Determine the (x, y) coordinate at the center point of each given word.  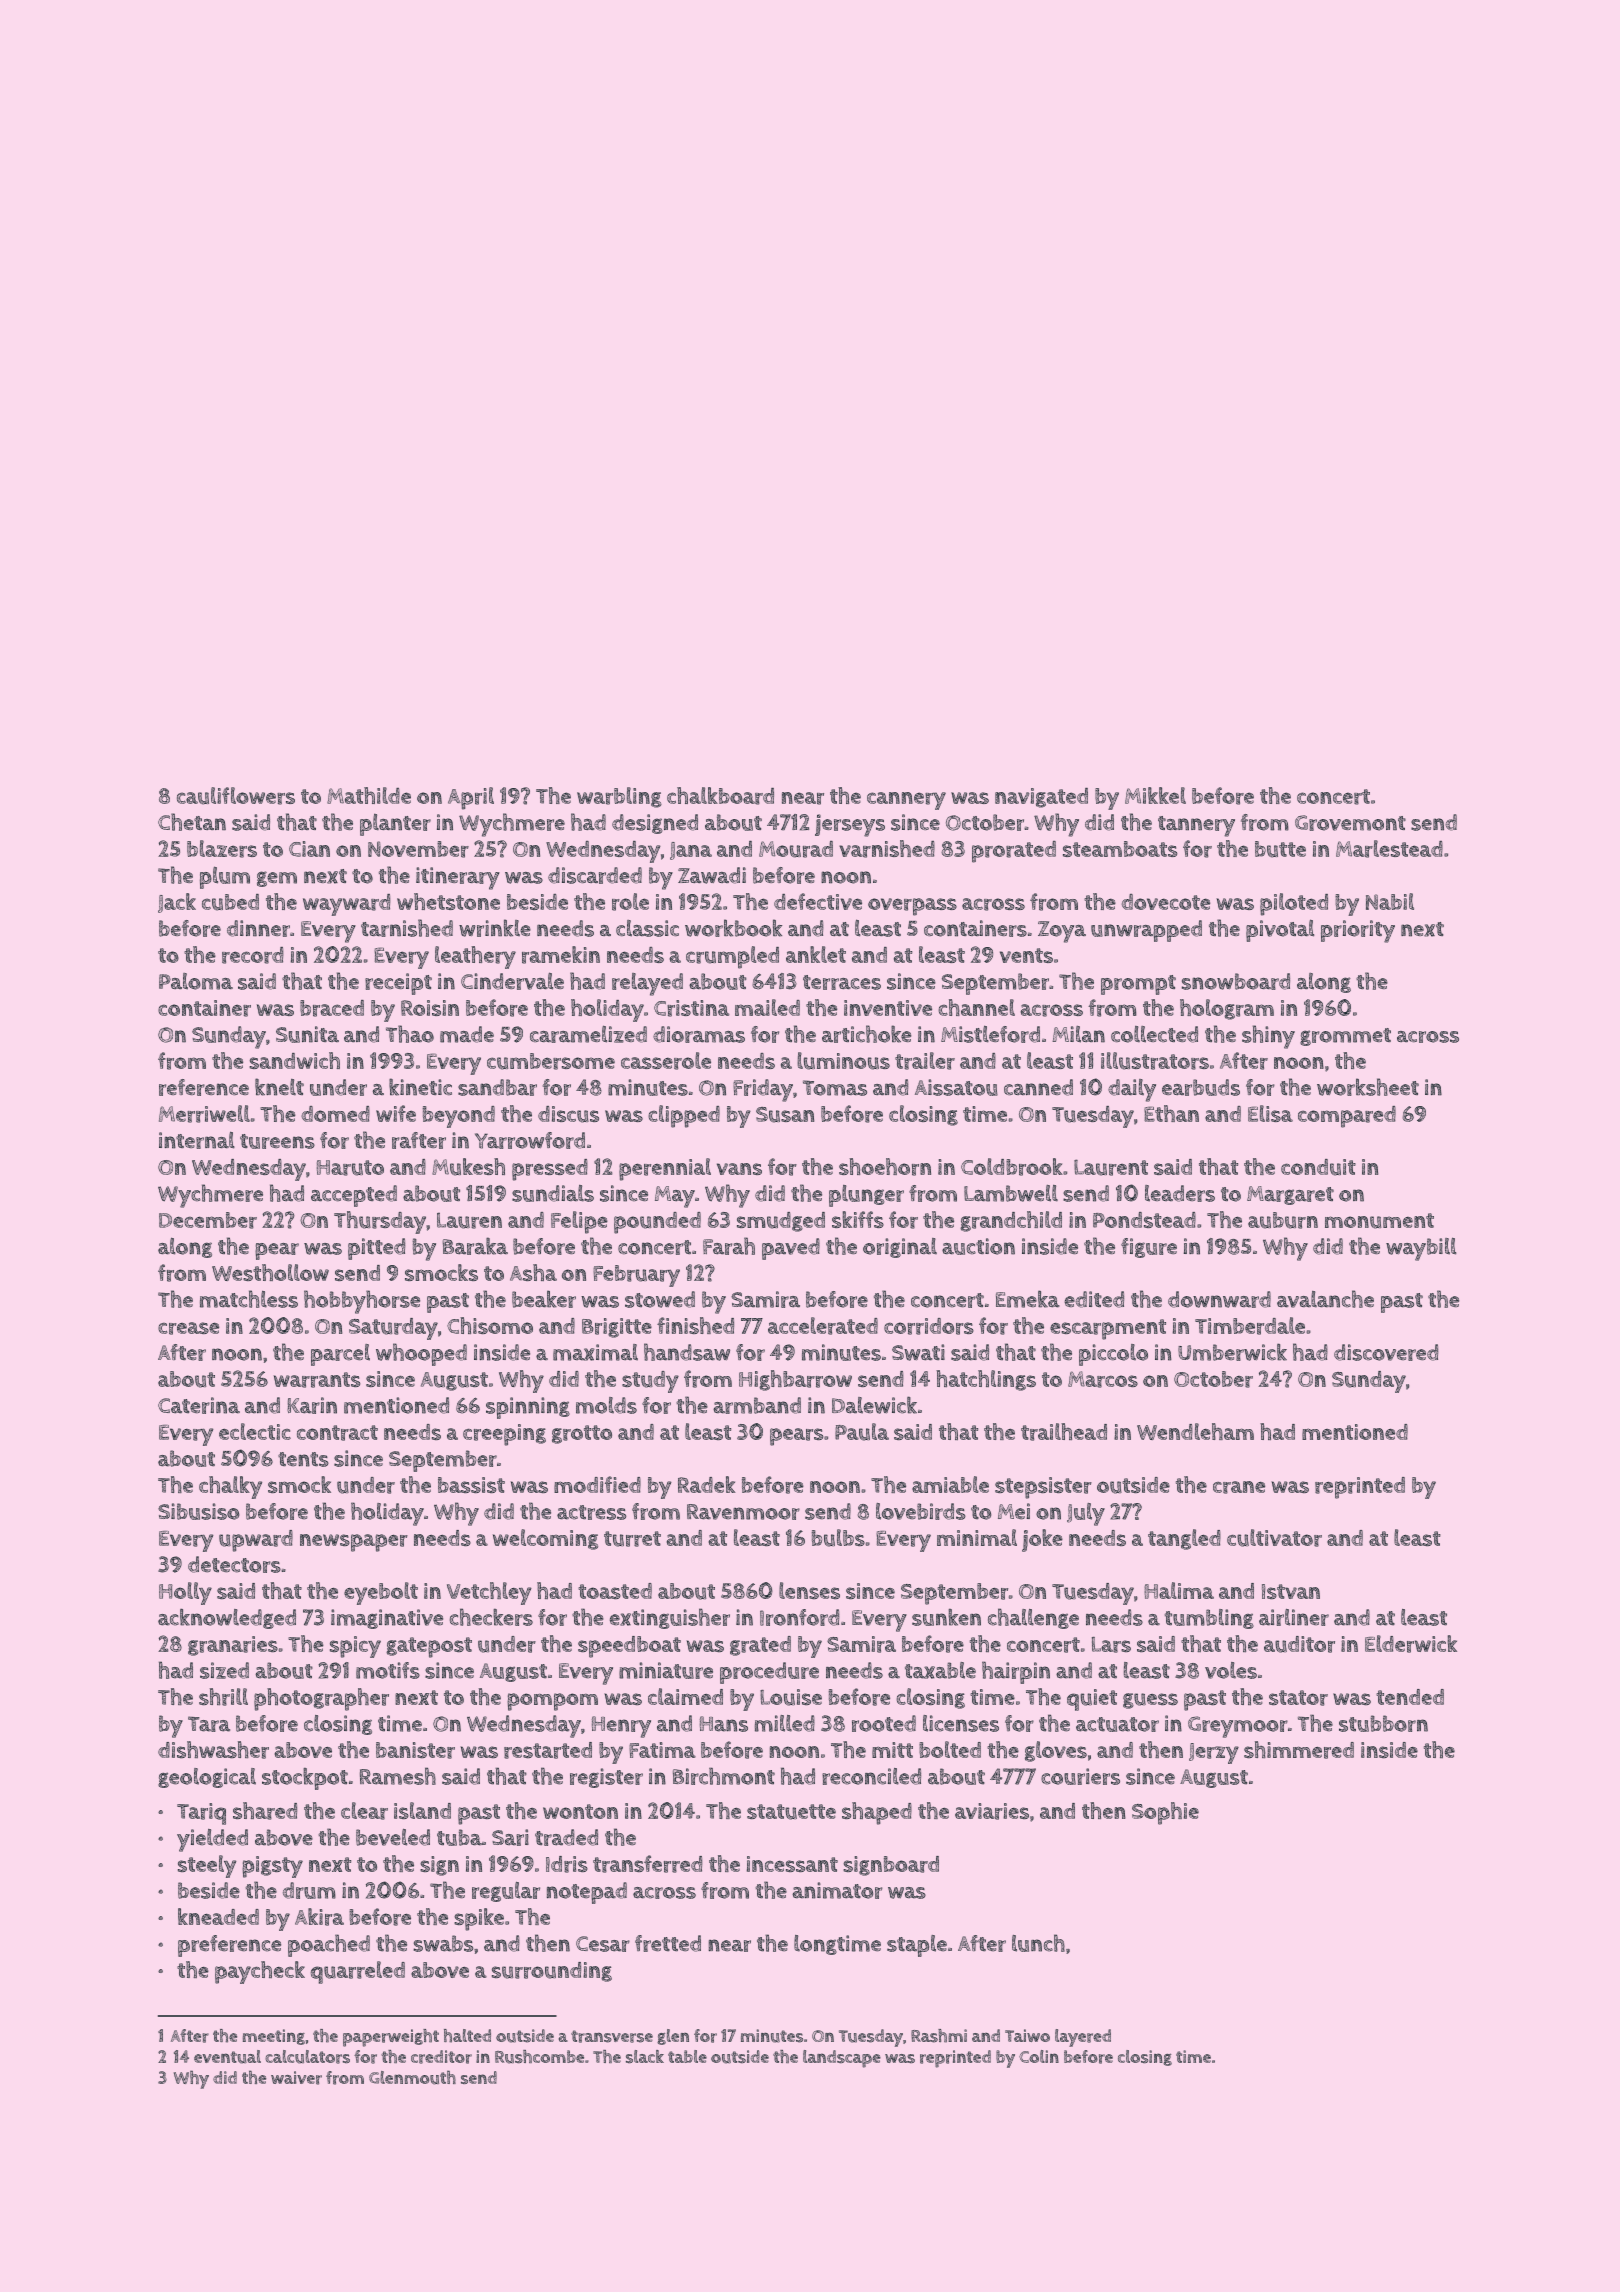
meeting (274, 2037)
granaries (233, 1646)
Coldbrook (1012, 1167)
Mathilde (369, 795)
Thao (410, 1034)
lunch (1038, 1943)
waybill (1421, 1249)
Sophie (1165, 1813)
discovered (1386, 1352)
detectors (234, 1564)
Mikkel (1155, 795)
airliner (1294, 1617)
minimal (977, 1537)
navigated (1041, 798)
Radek (707, 1484)
